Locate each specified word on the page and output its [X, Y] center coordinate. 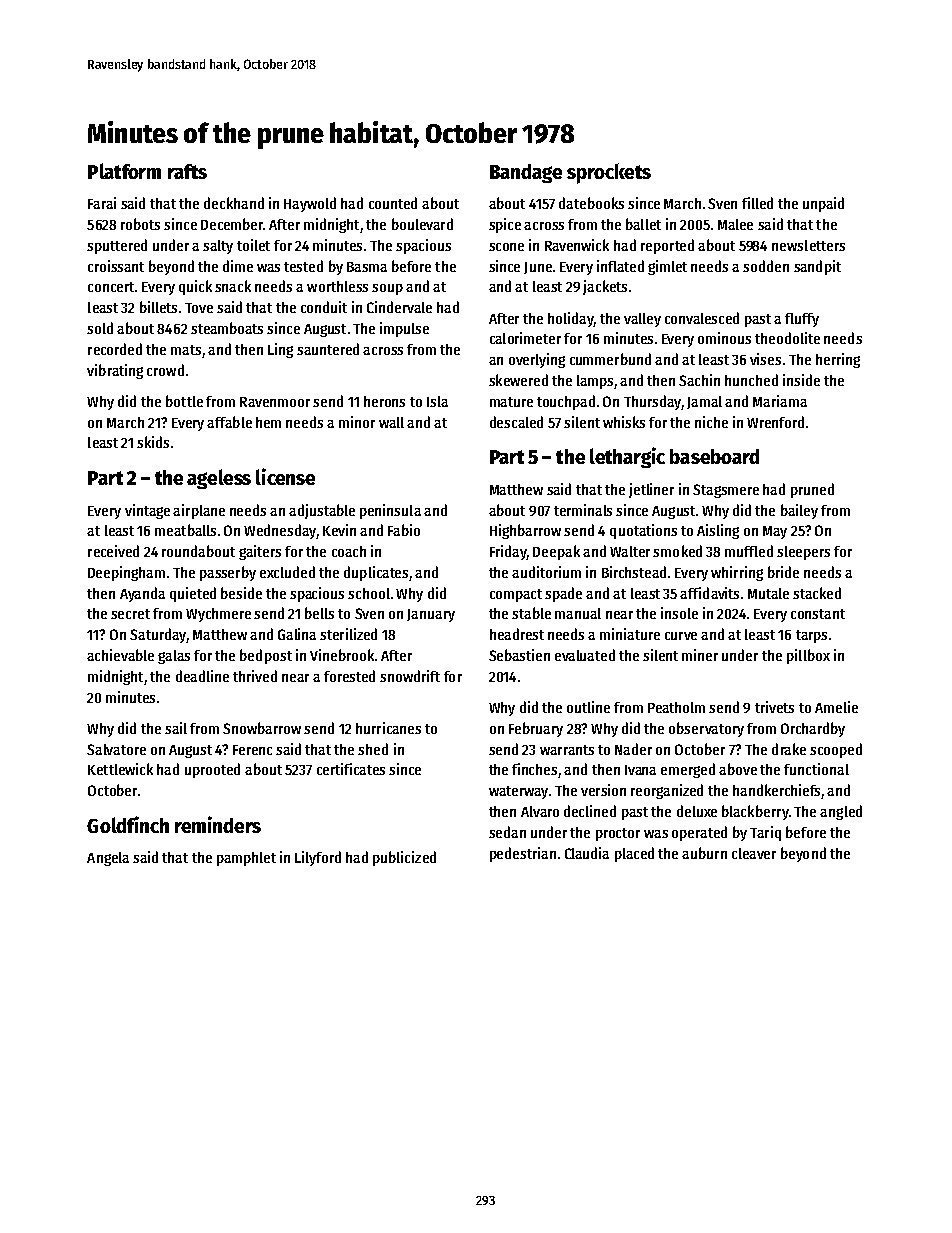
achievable [120, 655]
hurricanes [388, 728]
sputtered [117, 246]
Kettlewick [120, 769]
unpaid [823, 204]
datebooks [591, 203]
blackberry [755, 812]
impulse [404, 329]
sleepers [803, 553]
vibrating [115, 371]
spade [563, 594]
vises [765, 359]
